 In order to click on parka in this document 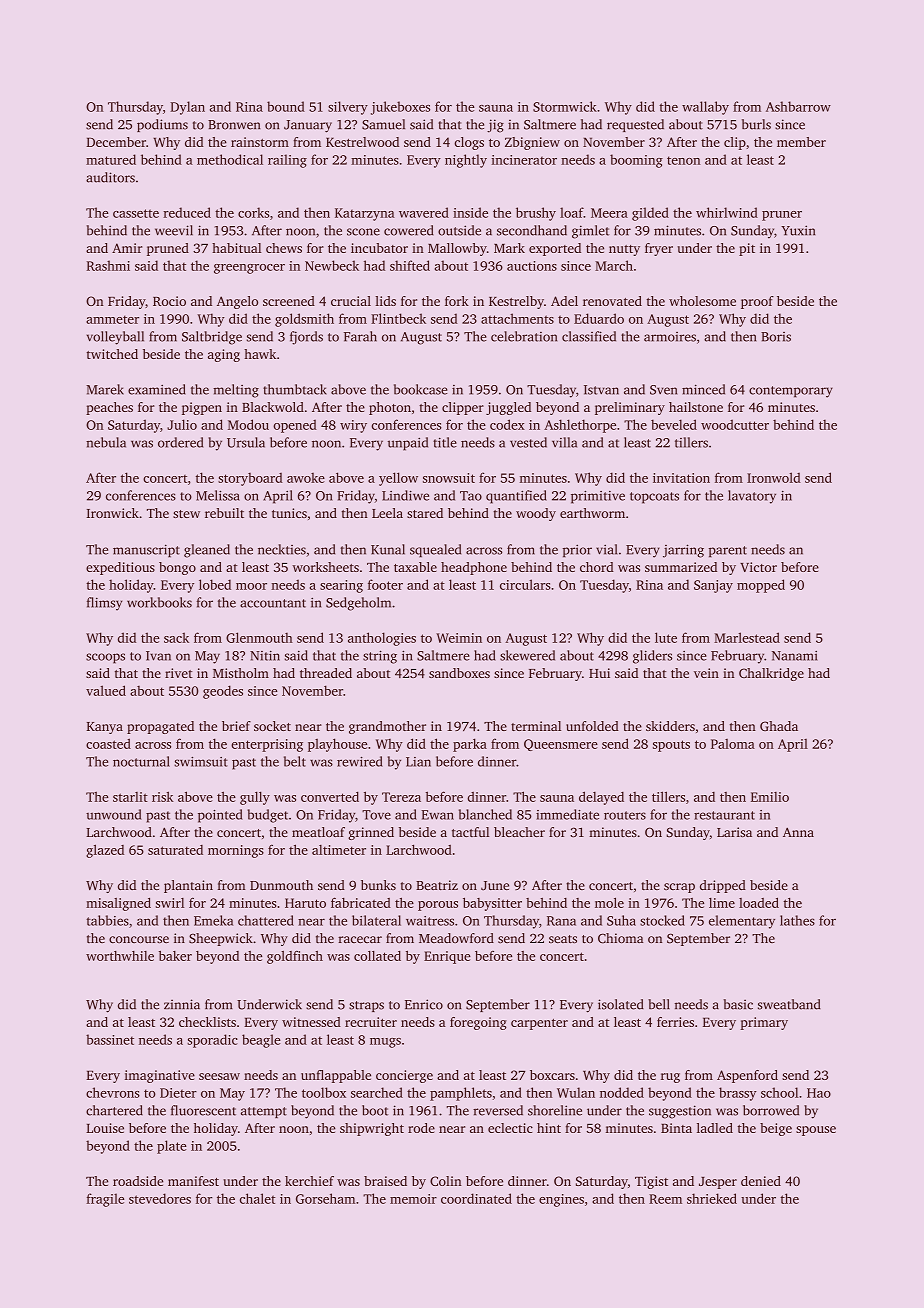, I will do `click(470, 745)`.
